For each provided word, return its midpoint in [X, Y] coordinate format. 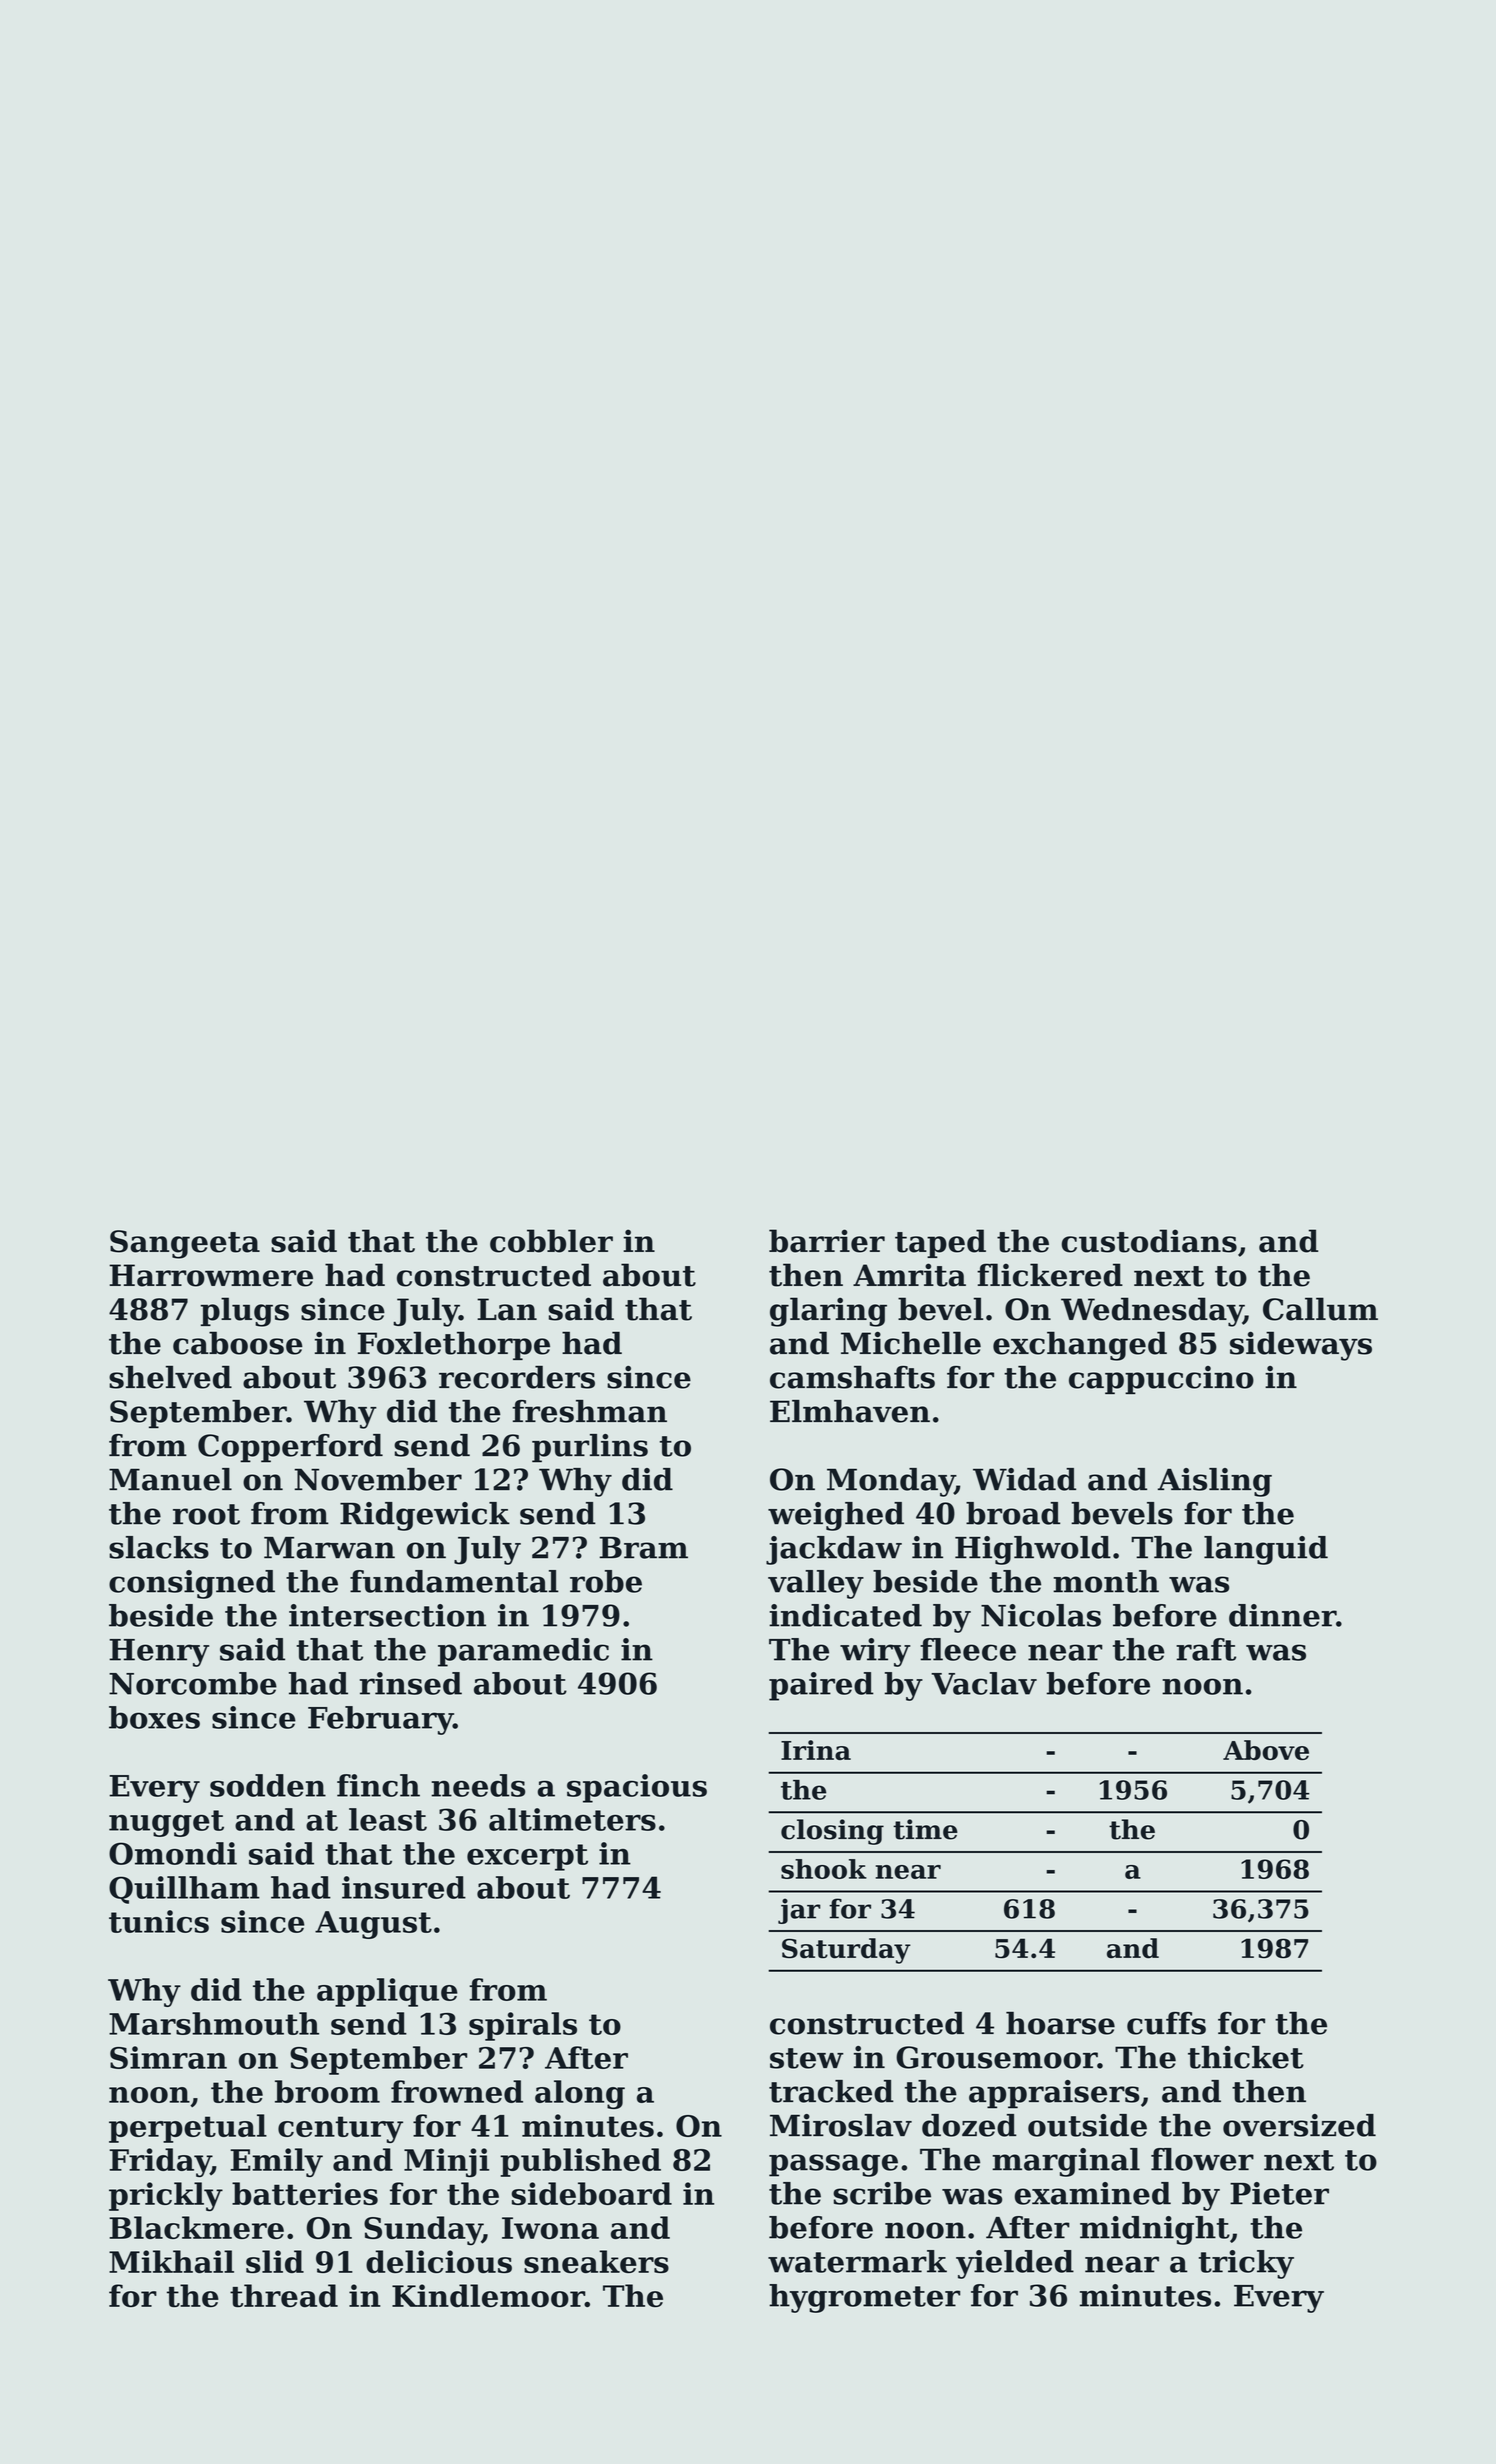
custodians [1149, 1241]
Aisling [1215, 1482]
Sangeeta [185, 1244]
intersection [387, 1615]
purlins [590, 1448]
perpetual [188, 2128]
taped [940, 1243]
